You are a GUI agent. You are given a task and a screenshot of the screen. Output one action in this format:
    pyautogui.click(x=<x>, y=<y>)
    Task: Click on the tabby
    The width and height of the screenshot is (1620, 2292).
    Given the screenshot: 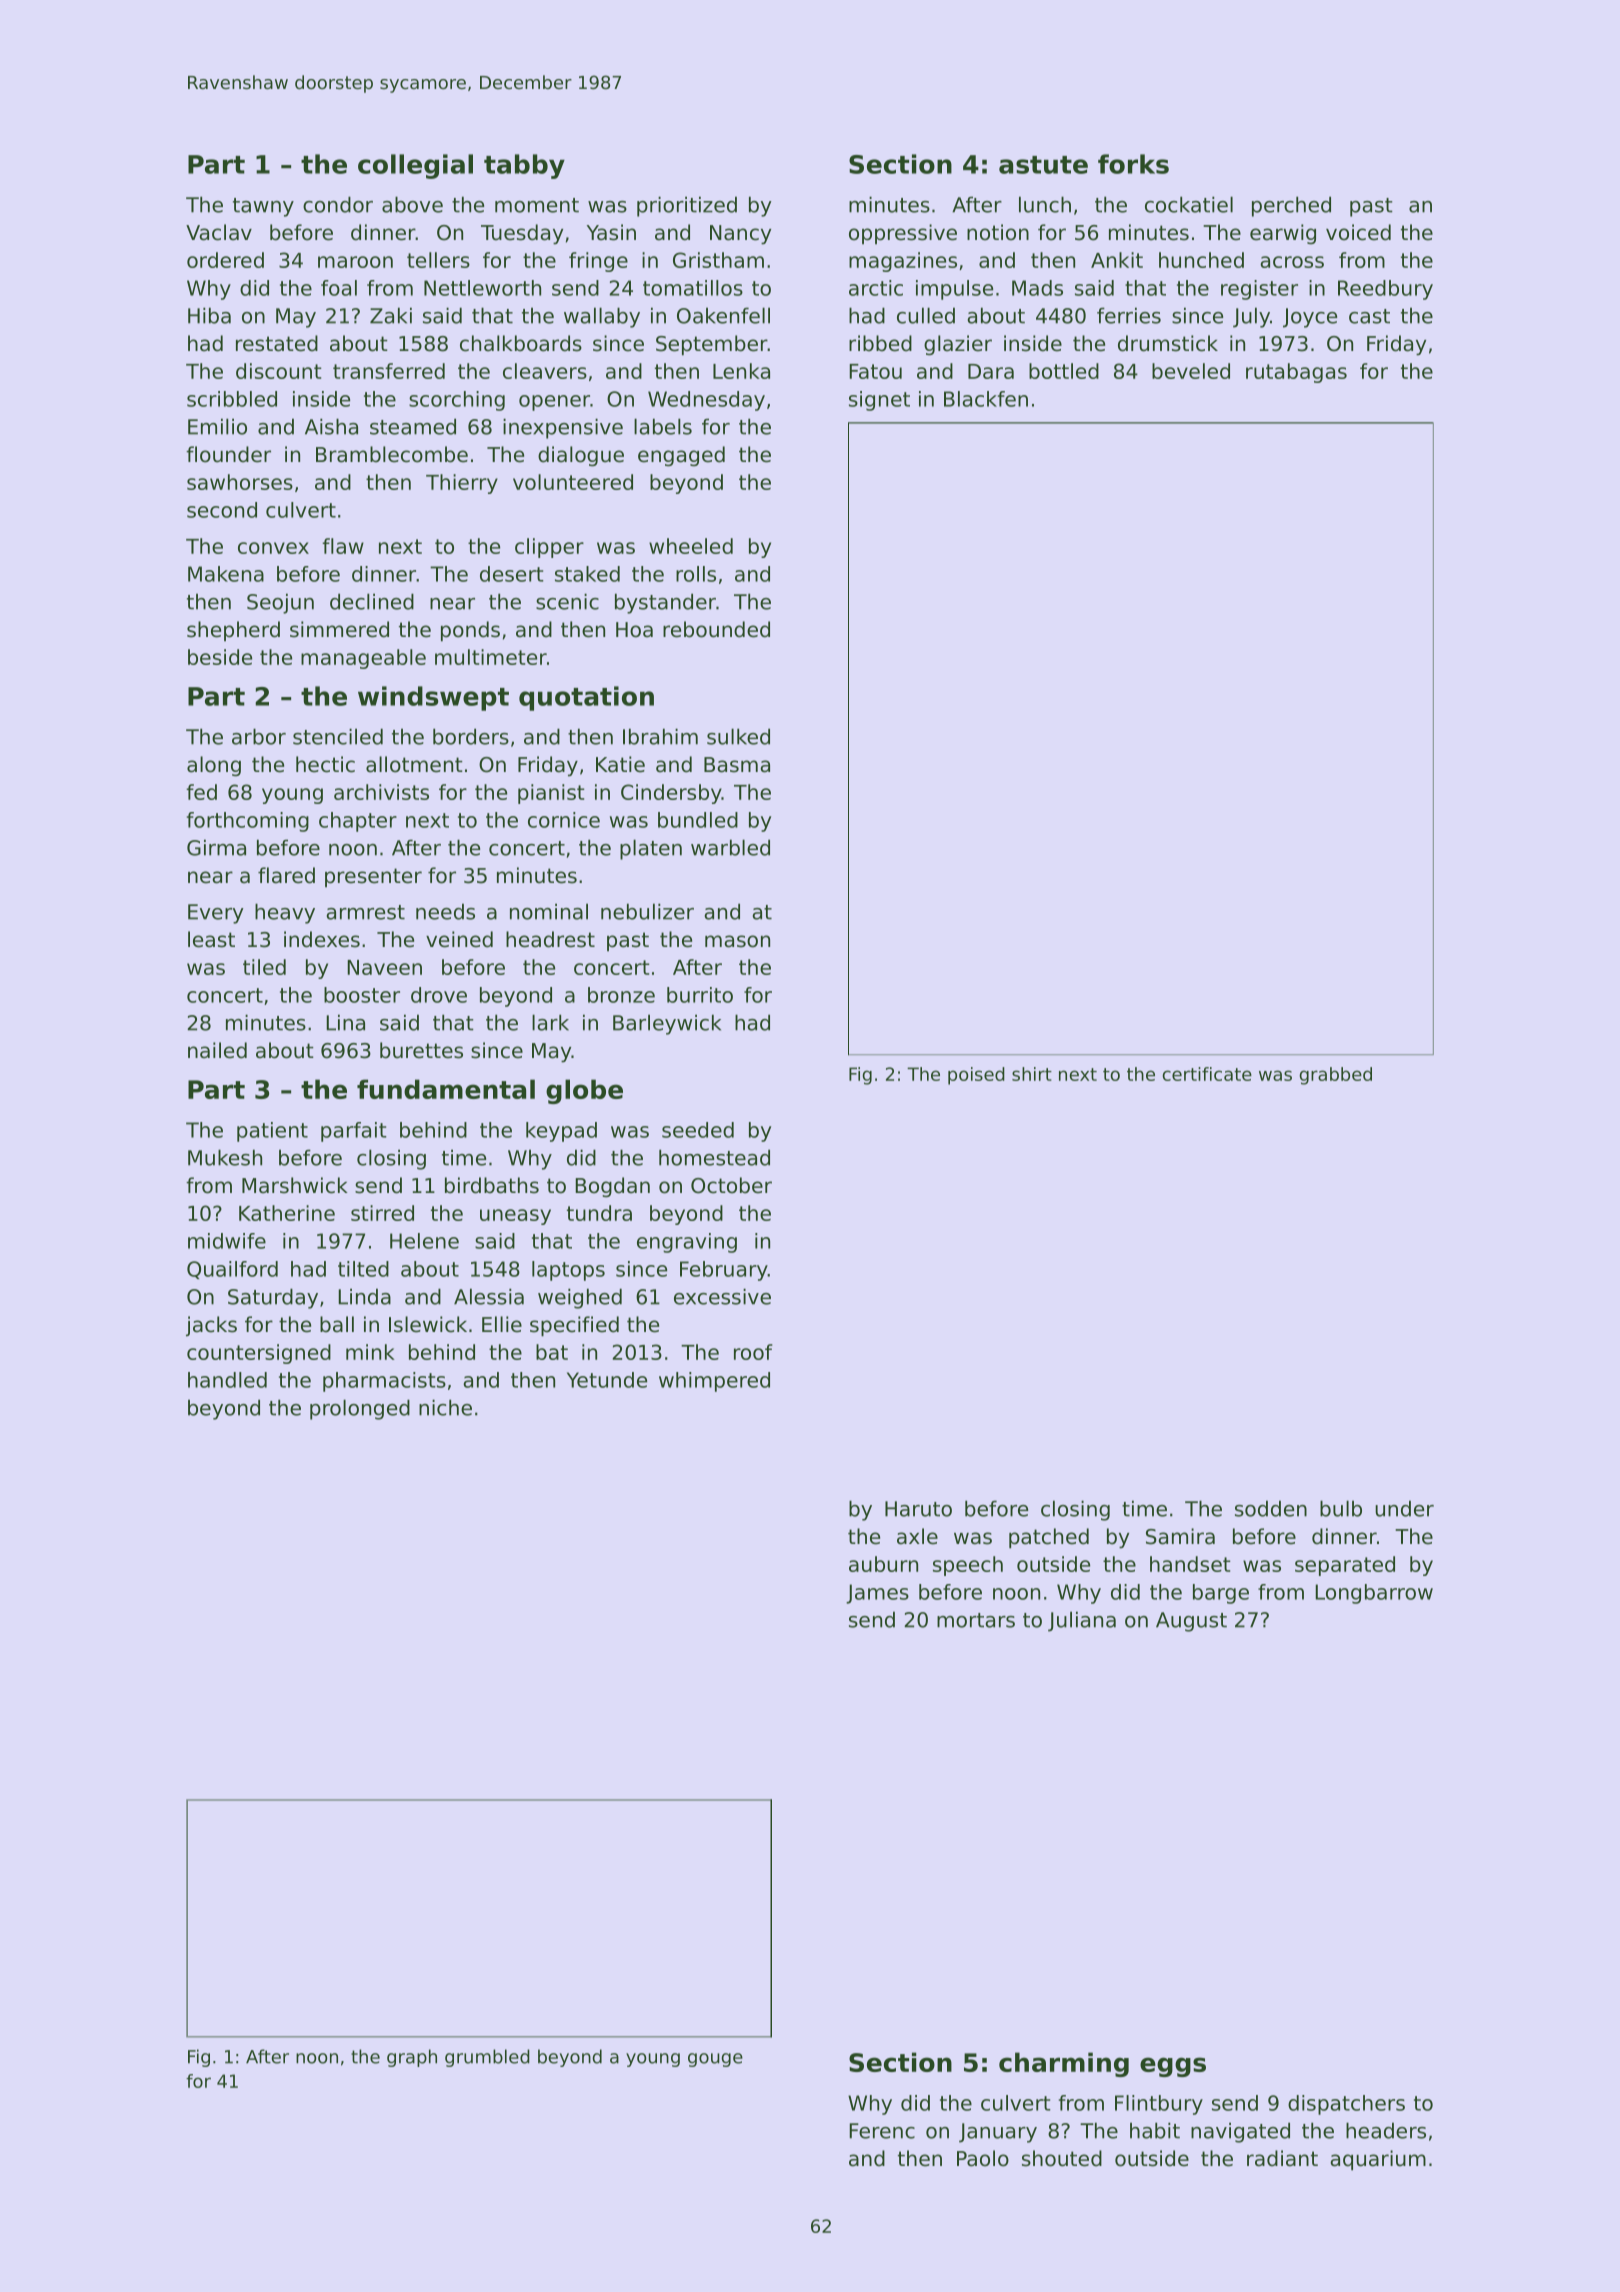 What is the action you would take?
    pyautogui.click(x=524, y=166)
